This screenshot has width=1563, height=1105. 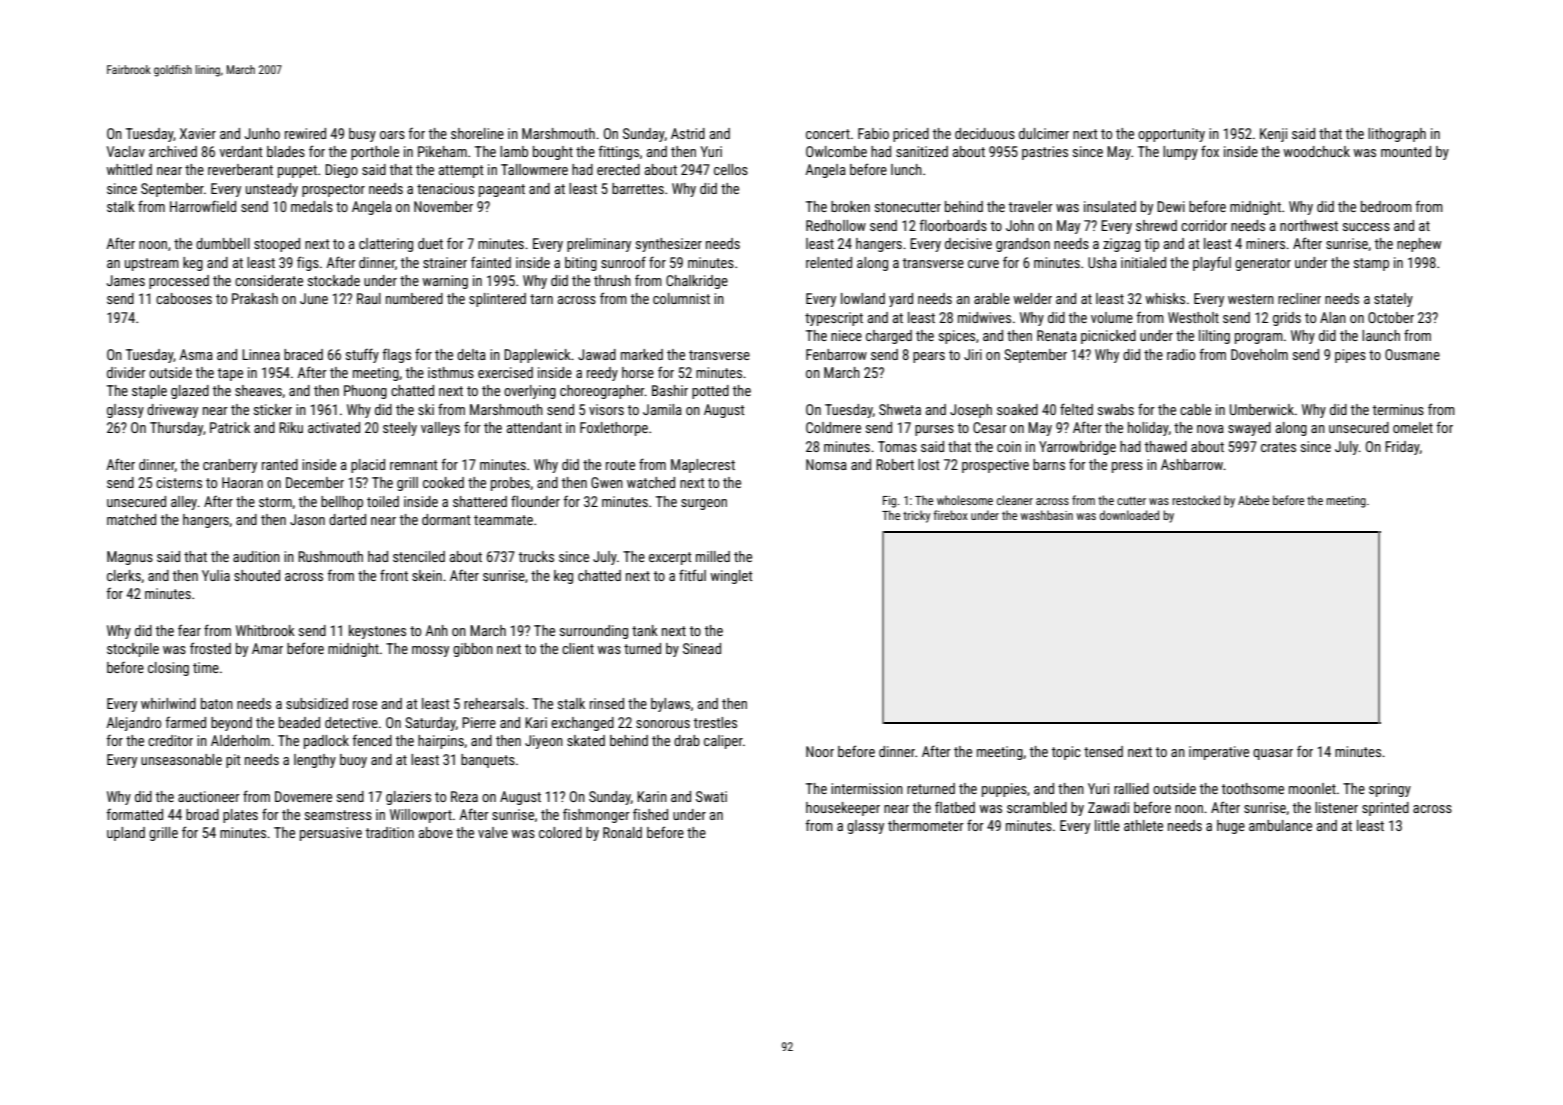 I want to click on rewired, so click(x=305, y=133).
